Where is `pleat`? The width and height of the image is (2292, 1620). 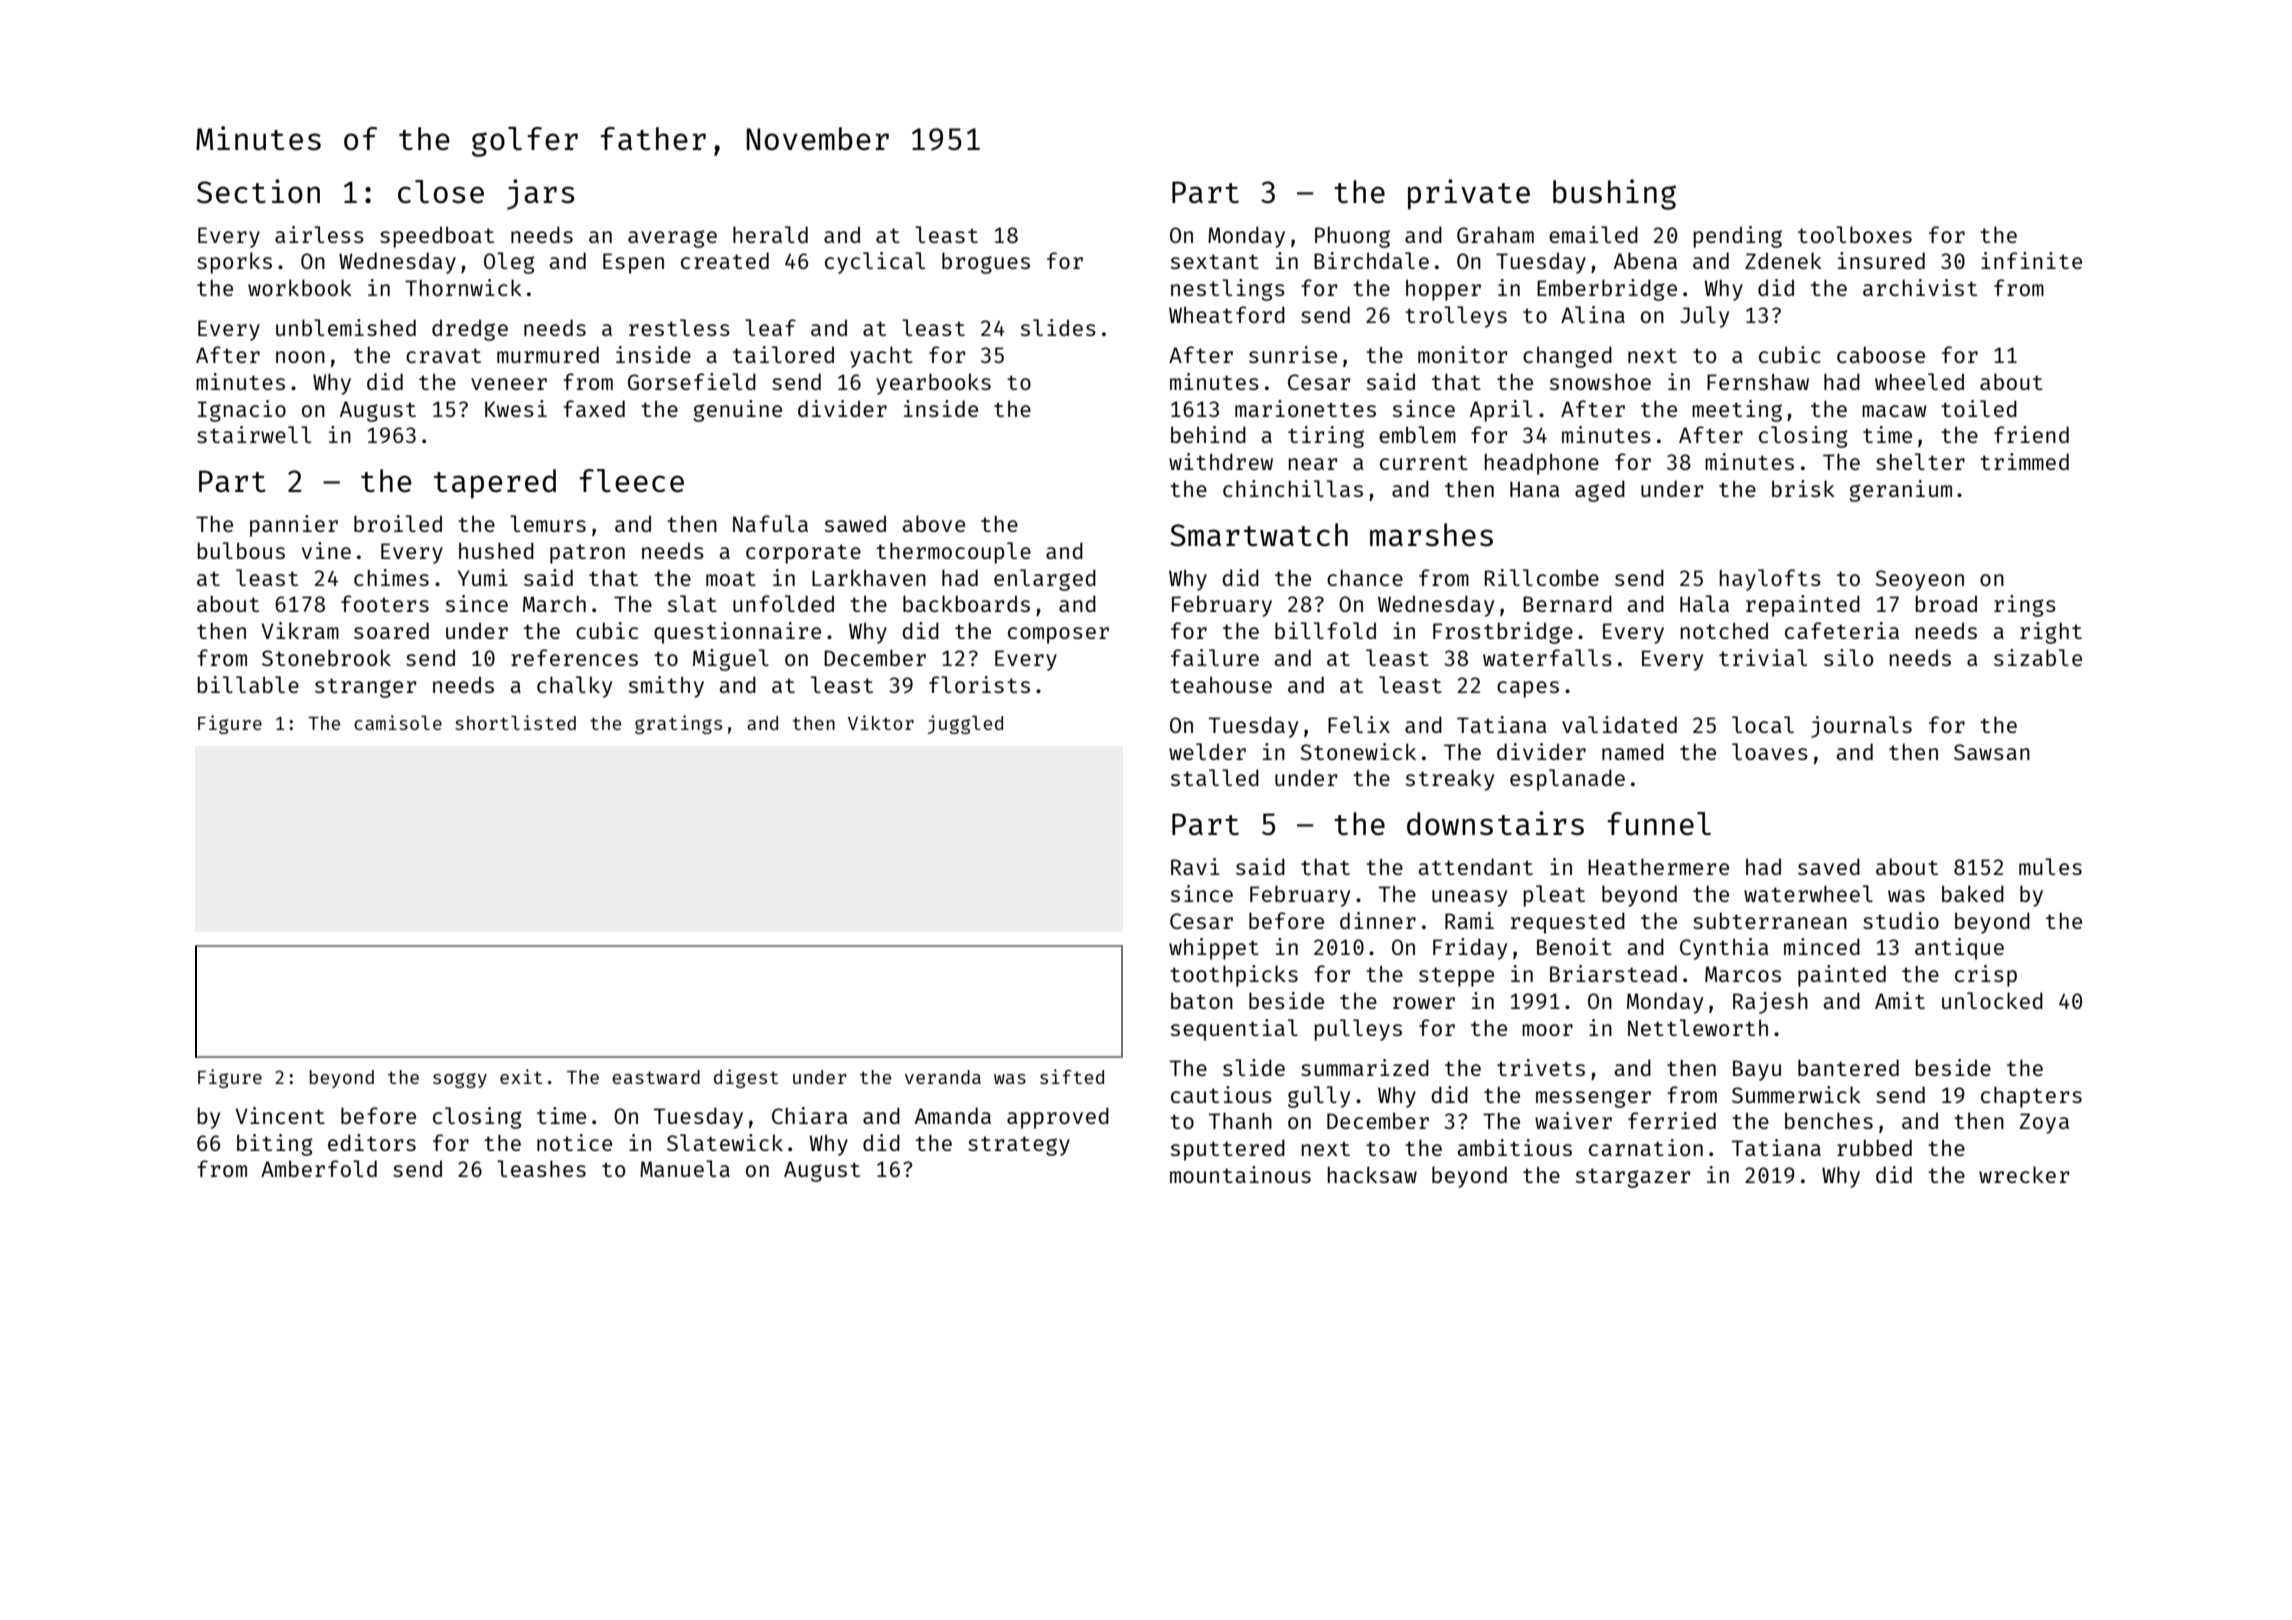
pleat is located at coordinates (1554, 896).
